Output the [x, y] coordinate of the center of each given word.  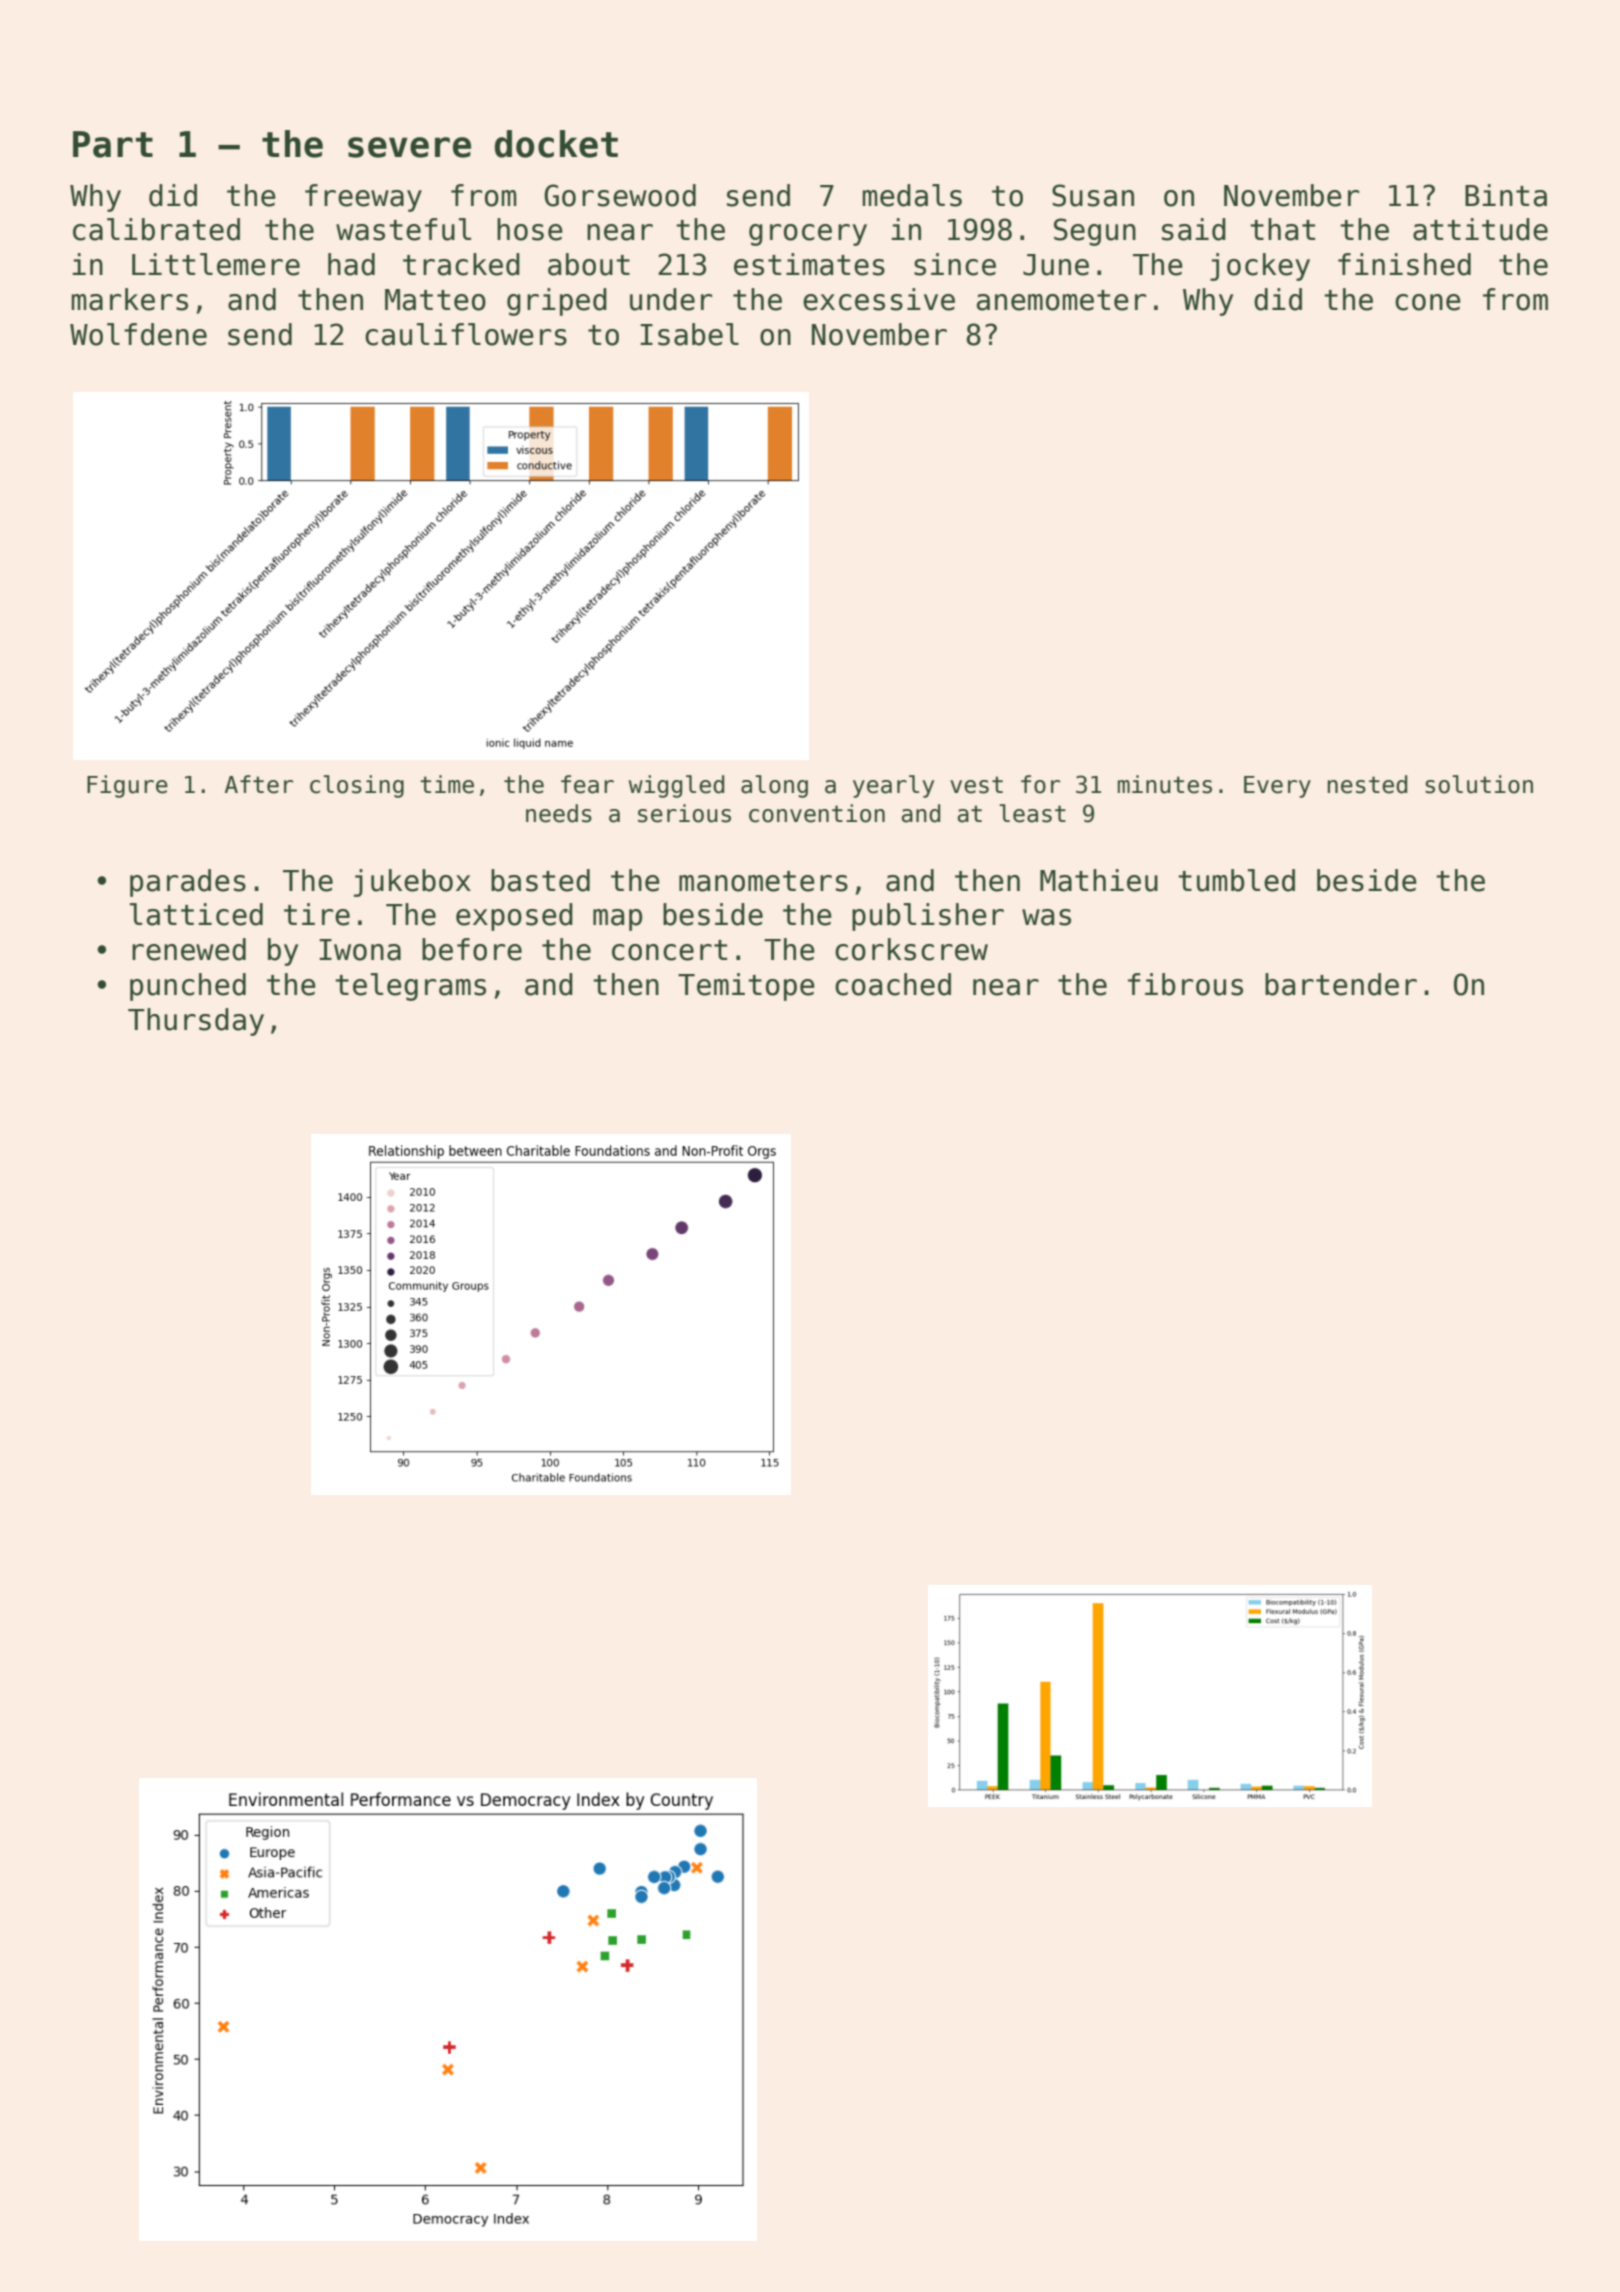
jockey [1260, 267]
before [472, 949]
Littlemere [216, 264]
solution [1479, 784]
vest [976, 785]
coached [893, 984]
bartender [1341, 984]
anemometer [1061, 300]
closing [357, 786]
